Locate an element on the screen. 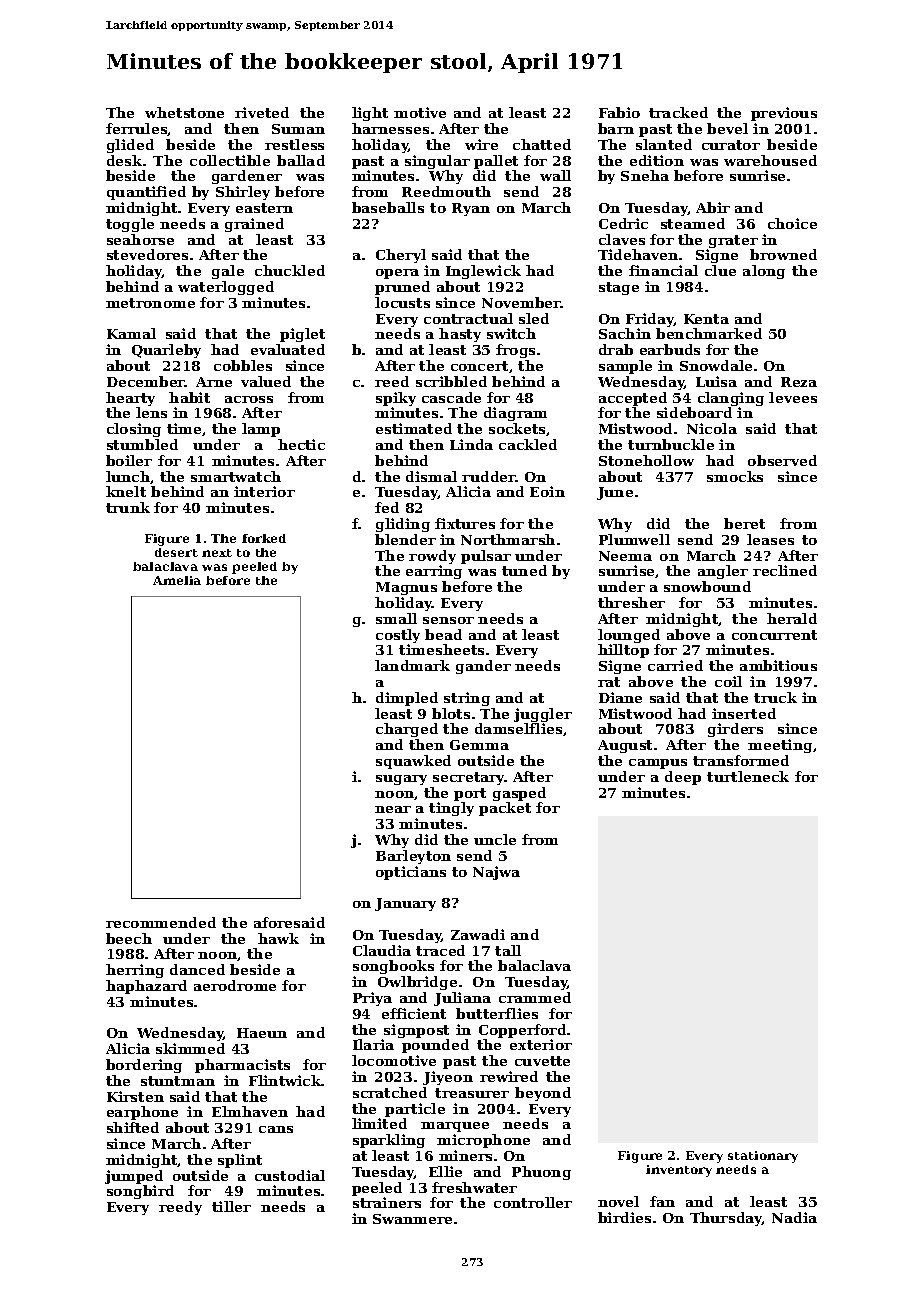  Swanmere is located at coordinates (412, 1219).
